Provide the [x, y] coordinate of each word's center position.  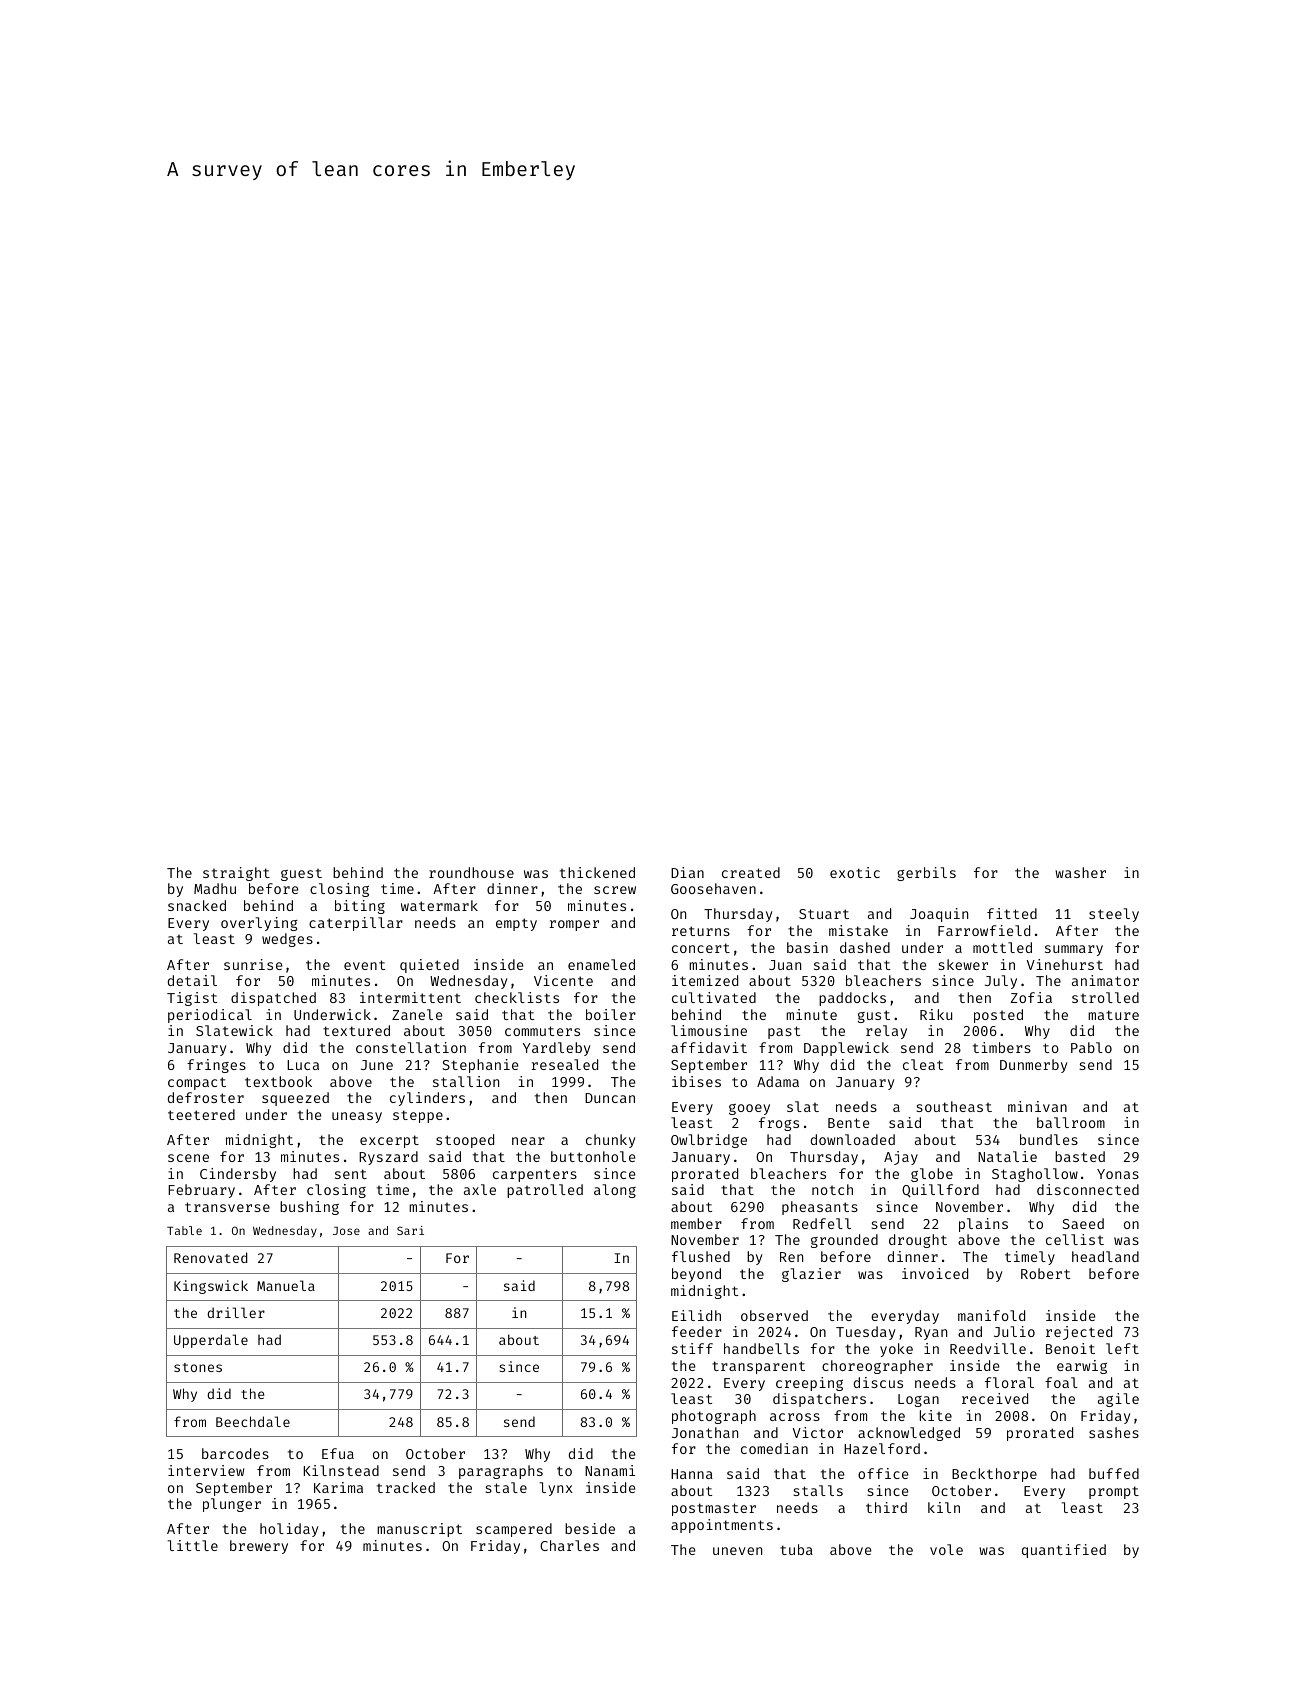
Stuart [824, 914]
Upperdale [211, 1341]
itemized [705, 980]
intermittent [410, 997]
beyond [696, 1275]
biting [360, 907]
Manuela [286, 1285]
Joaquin [939, 915]
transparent [758, 1367]
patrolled [545, 1191]
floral [1009, 1382]
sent [351, 1174]
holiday [289, 1530]
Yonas [1118, 1174]
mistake [858, 930]
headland [1105, 1256]
